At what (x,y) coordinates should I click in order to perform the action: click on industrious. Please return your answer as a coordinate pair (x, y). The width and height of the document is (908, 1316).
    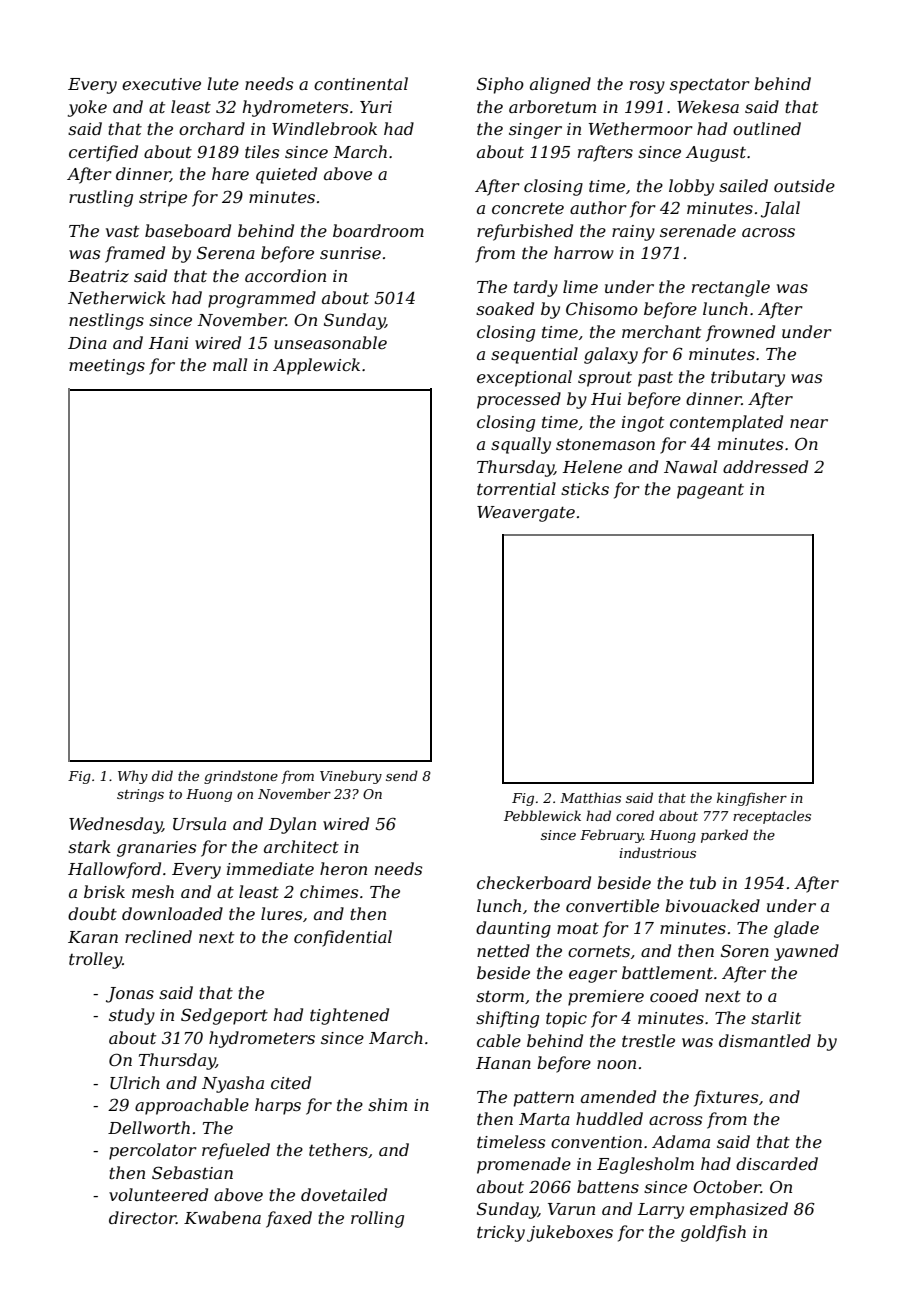
    Looking at the image, I should click on (657, 852).
